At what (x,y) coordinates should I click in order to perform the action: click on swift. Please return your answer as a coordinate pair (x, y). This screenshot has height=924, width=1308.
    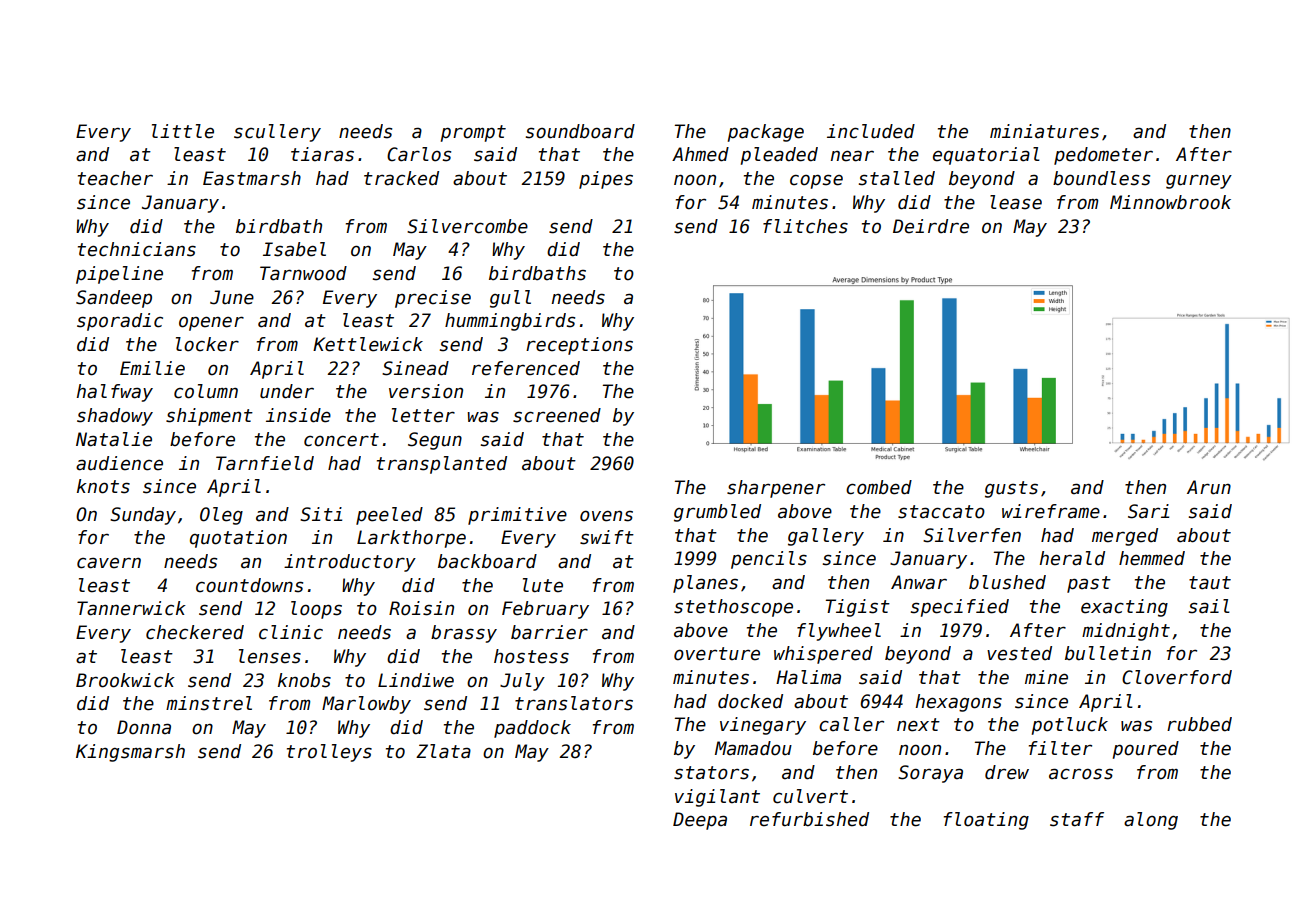
    Looking at the image, I should click on (607, 537).
